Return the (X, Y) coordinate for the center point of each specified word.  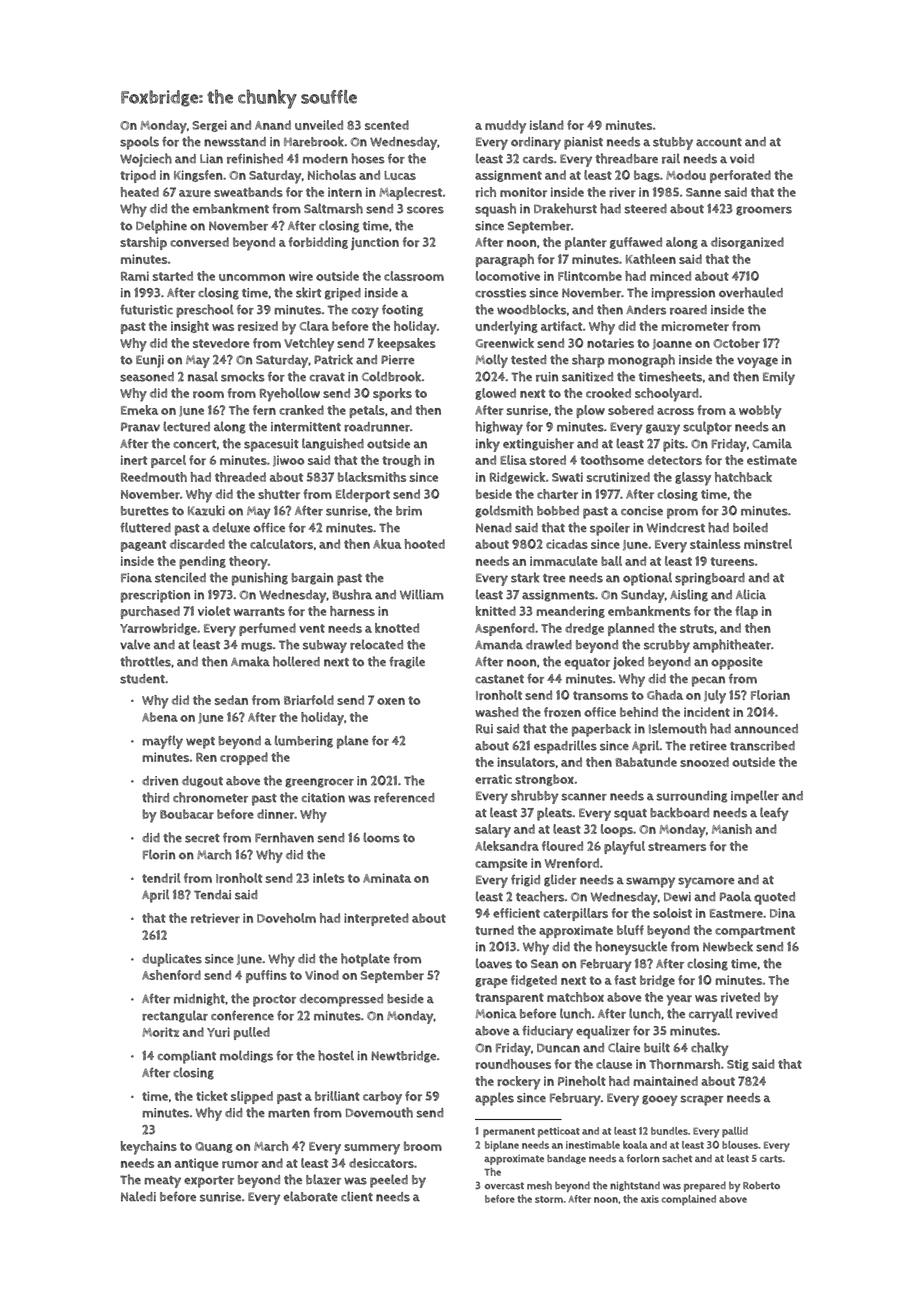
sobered (631, 410)
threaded (240, 477)
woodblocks (532, 309)
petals (367, 411)
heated (140, 192)
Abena (160, 717)
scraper (702, 1100)
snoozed (704, 762)
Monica (496, 1014)
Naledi (138, 1196)
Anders (646, 310)
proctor (274, 1001)
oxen (391, 701)
